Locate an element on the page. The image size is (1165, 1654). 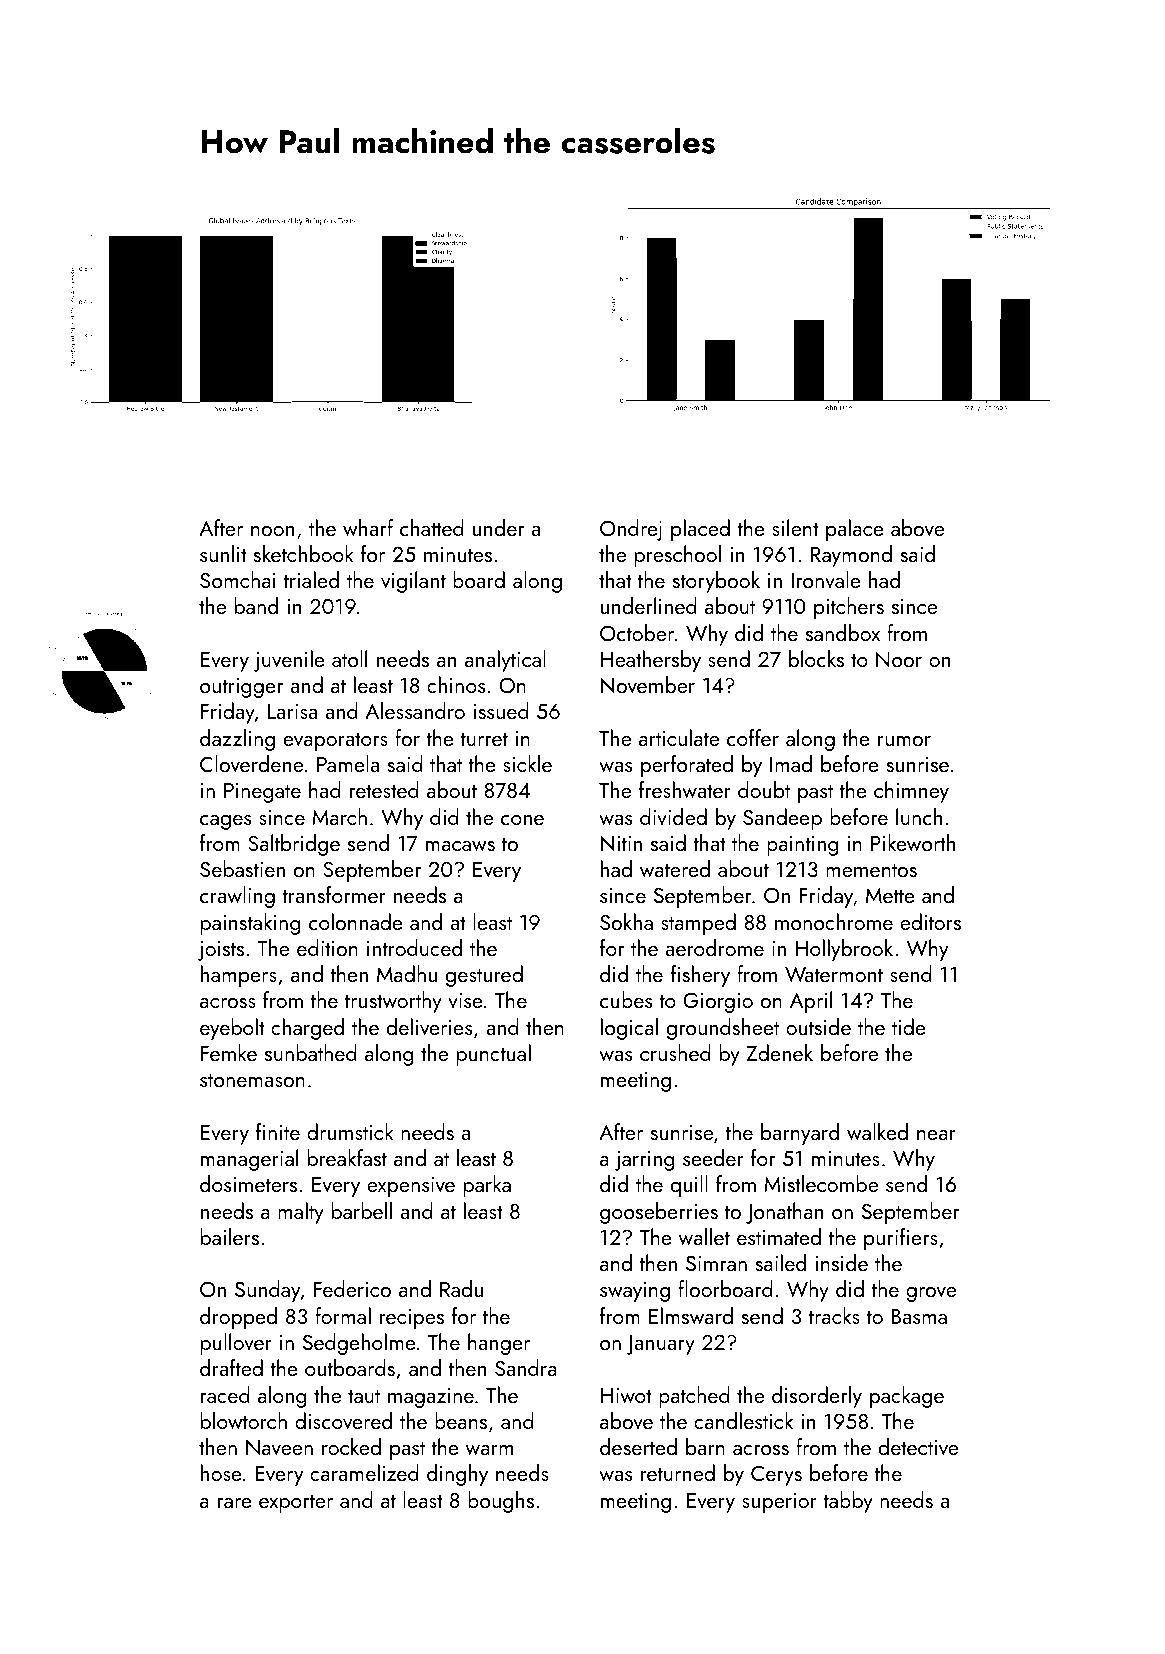
Radu is located at coordinates (461, 1288).
